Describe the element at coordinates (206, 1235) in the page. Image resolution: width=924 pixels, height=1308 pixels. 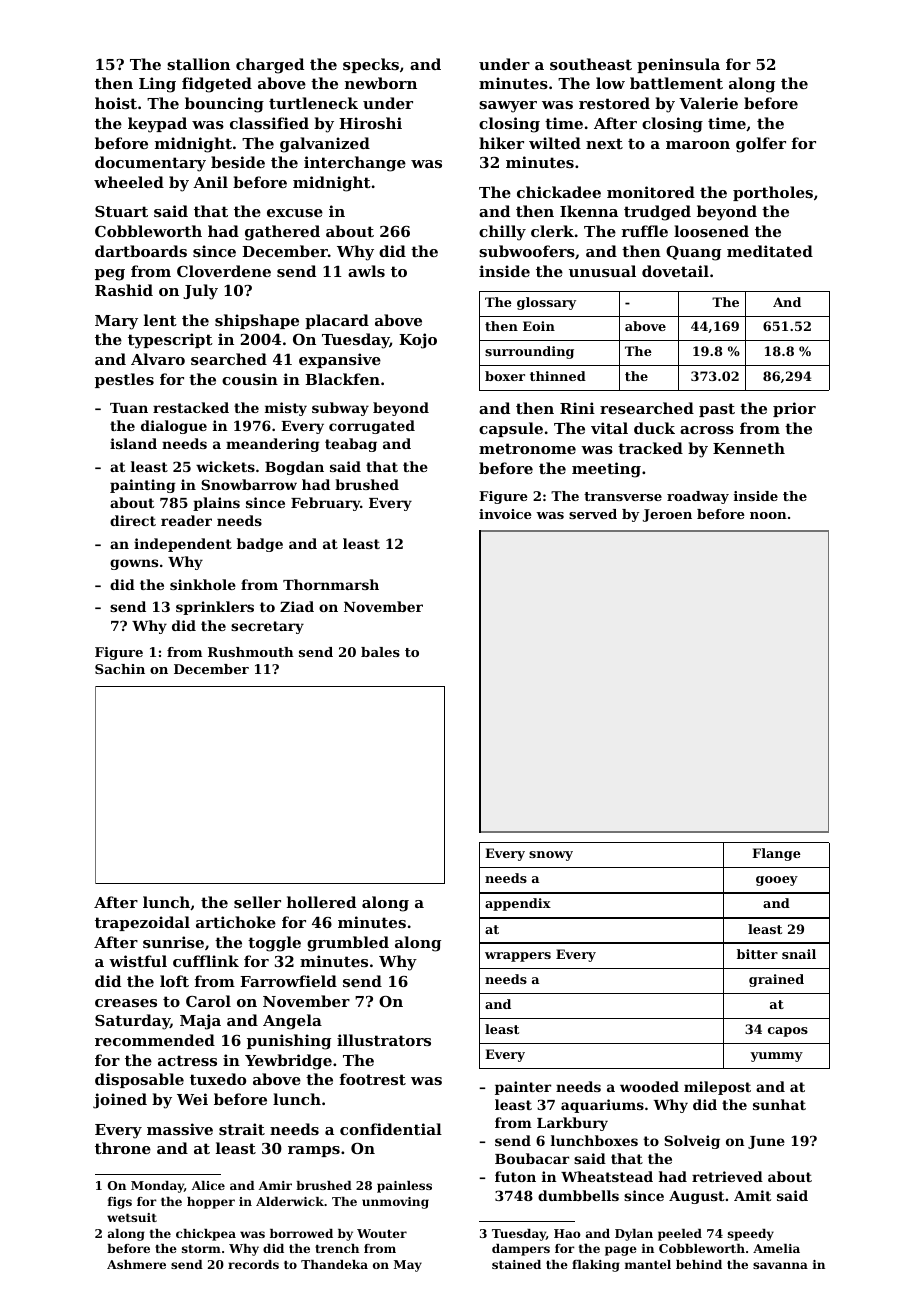
I see `chickpea` at that location.
